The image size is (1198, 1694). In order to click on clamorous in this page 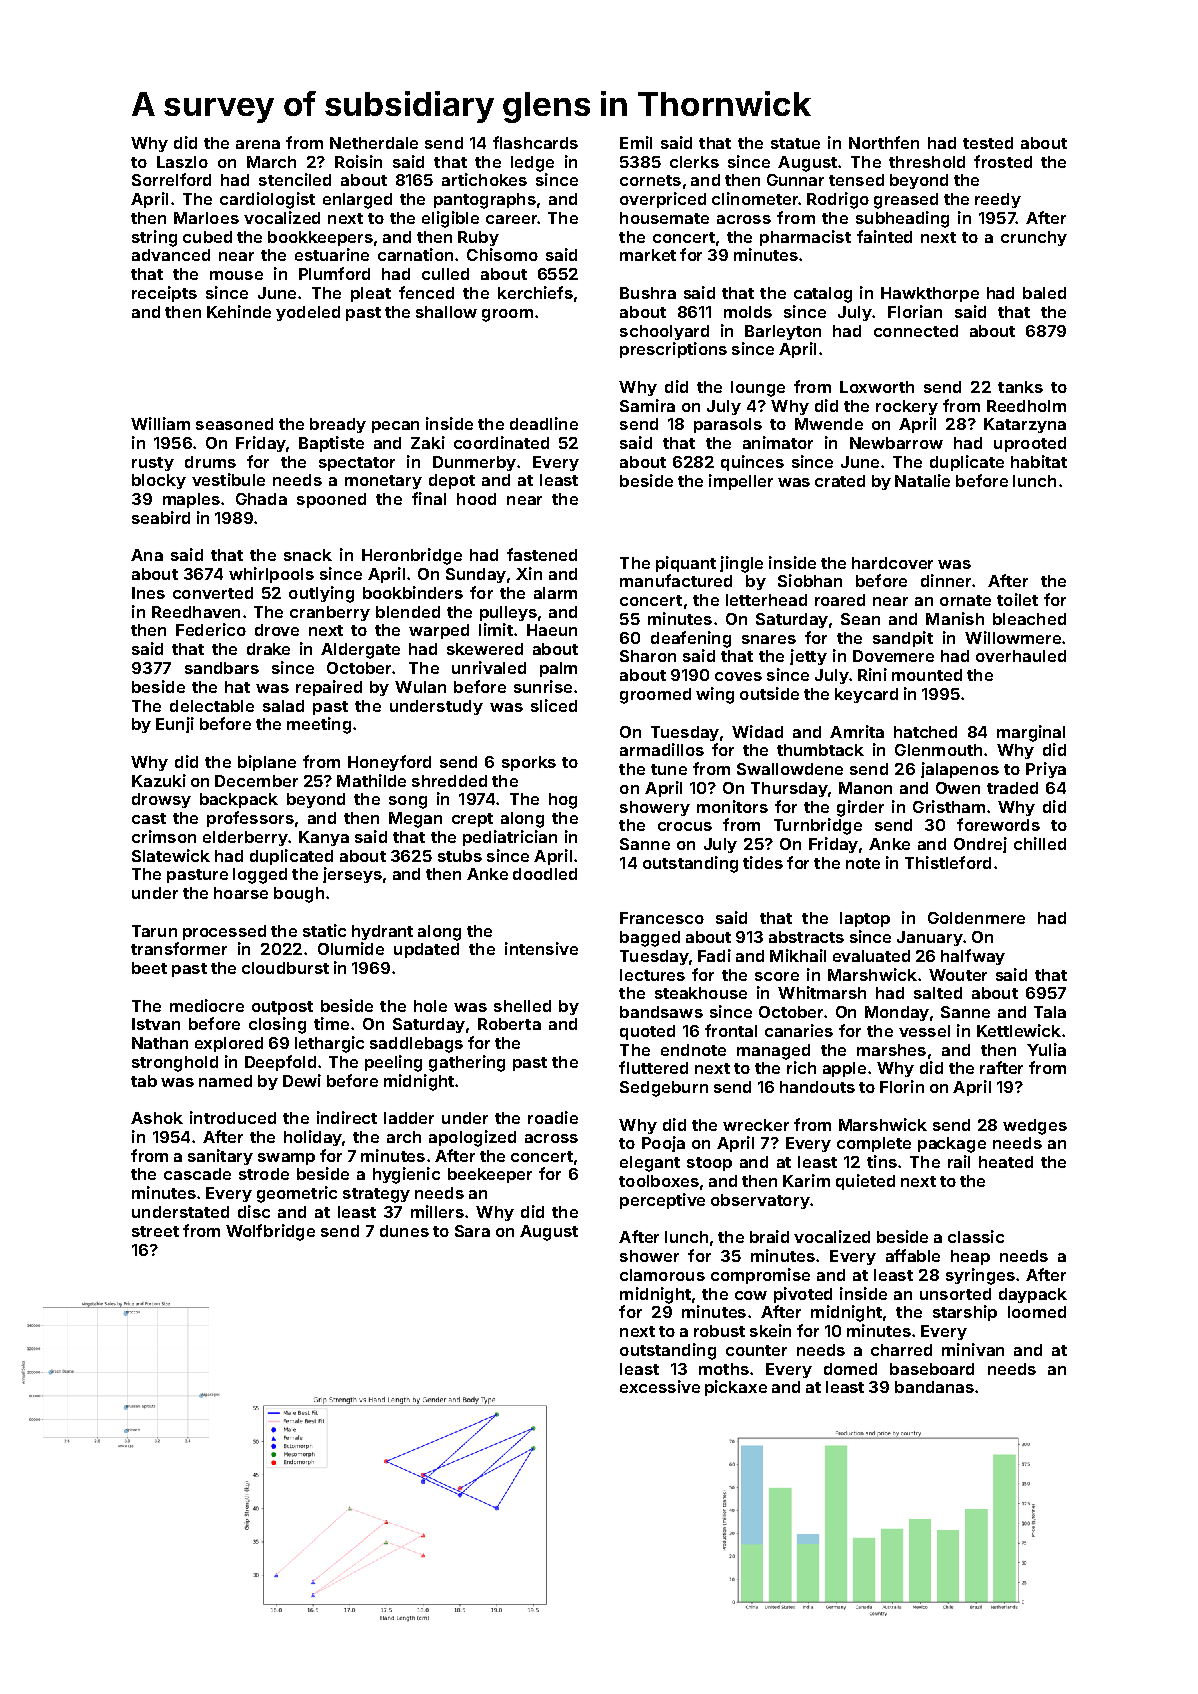, I will do `click(662, 1275)`.
